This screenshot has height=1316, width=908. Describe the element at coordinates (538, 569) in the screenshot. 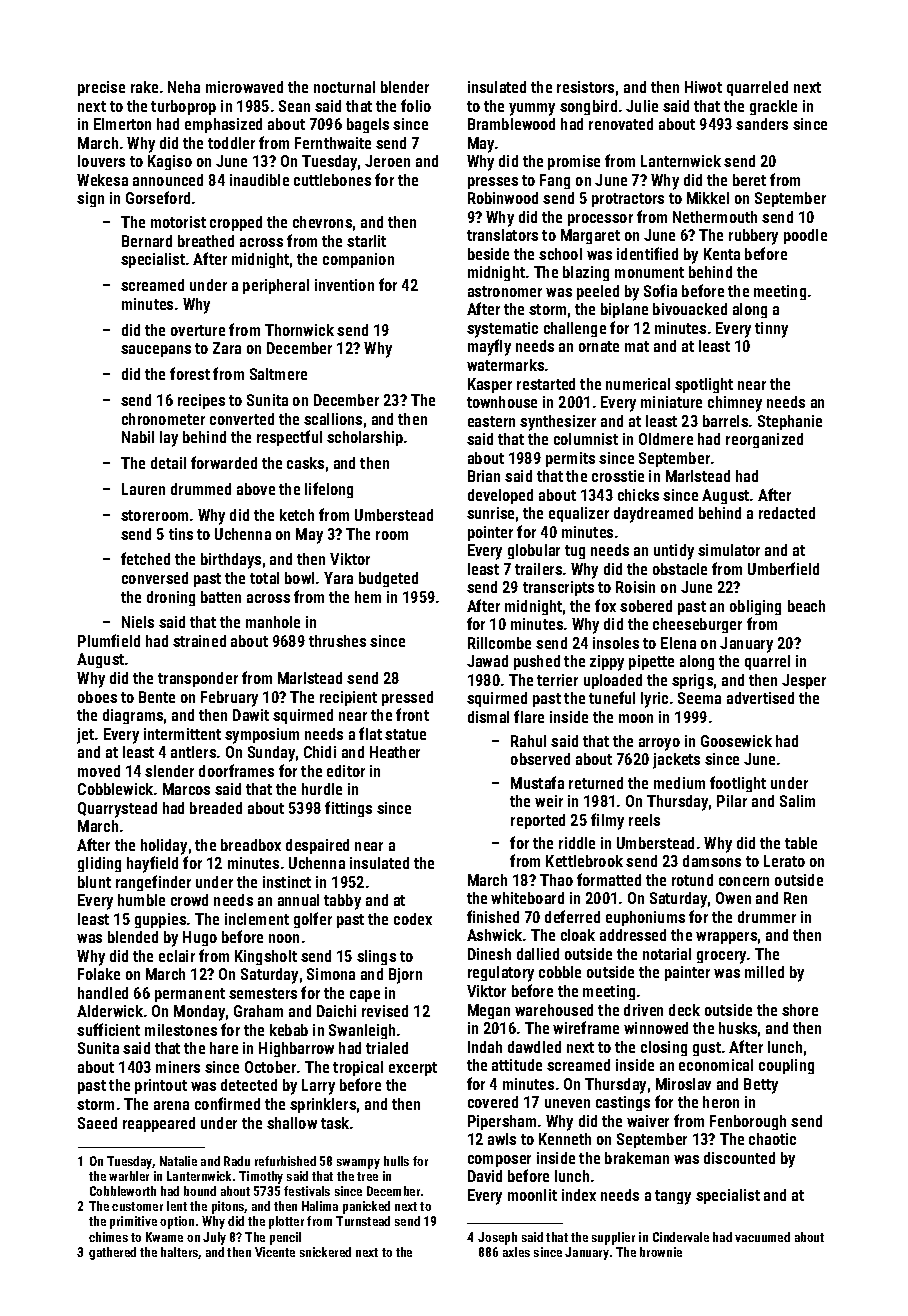

I see `trailers` at that location.
